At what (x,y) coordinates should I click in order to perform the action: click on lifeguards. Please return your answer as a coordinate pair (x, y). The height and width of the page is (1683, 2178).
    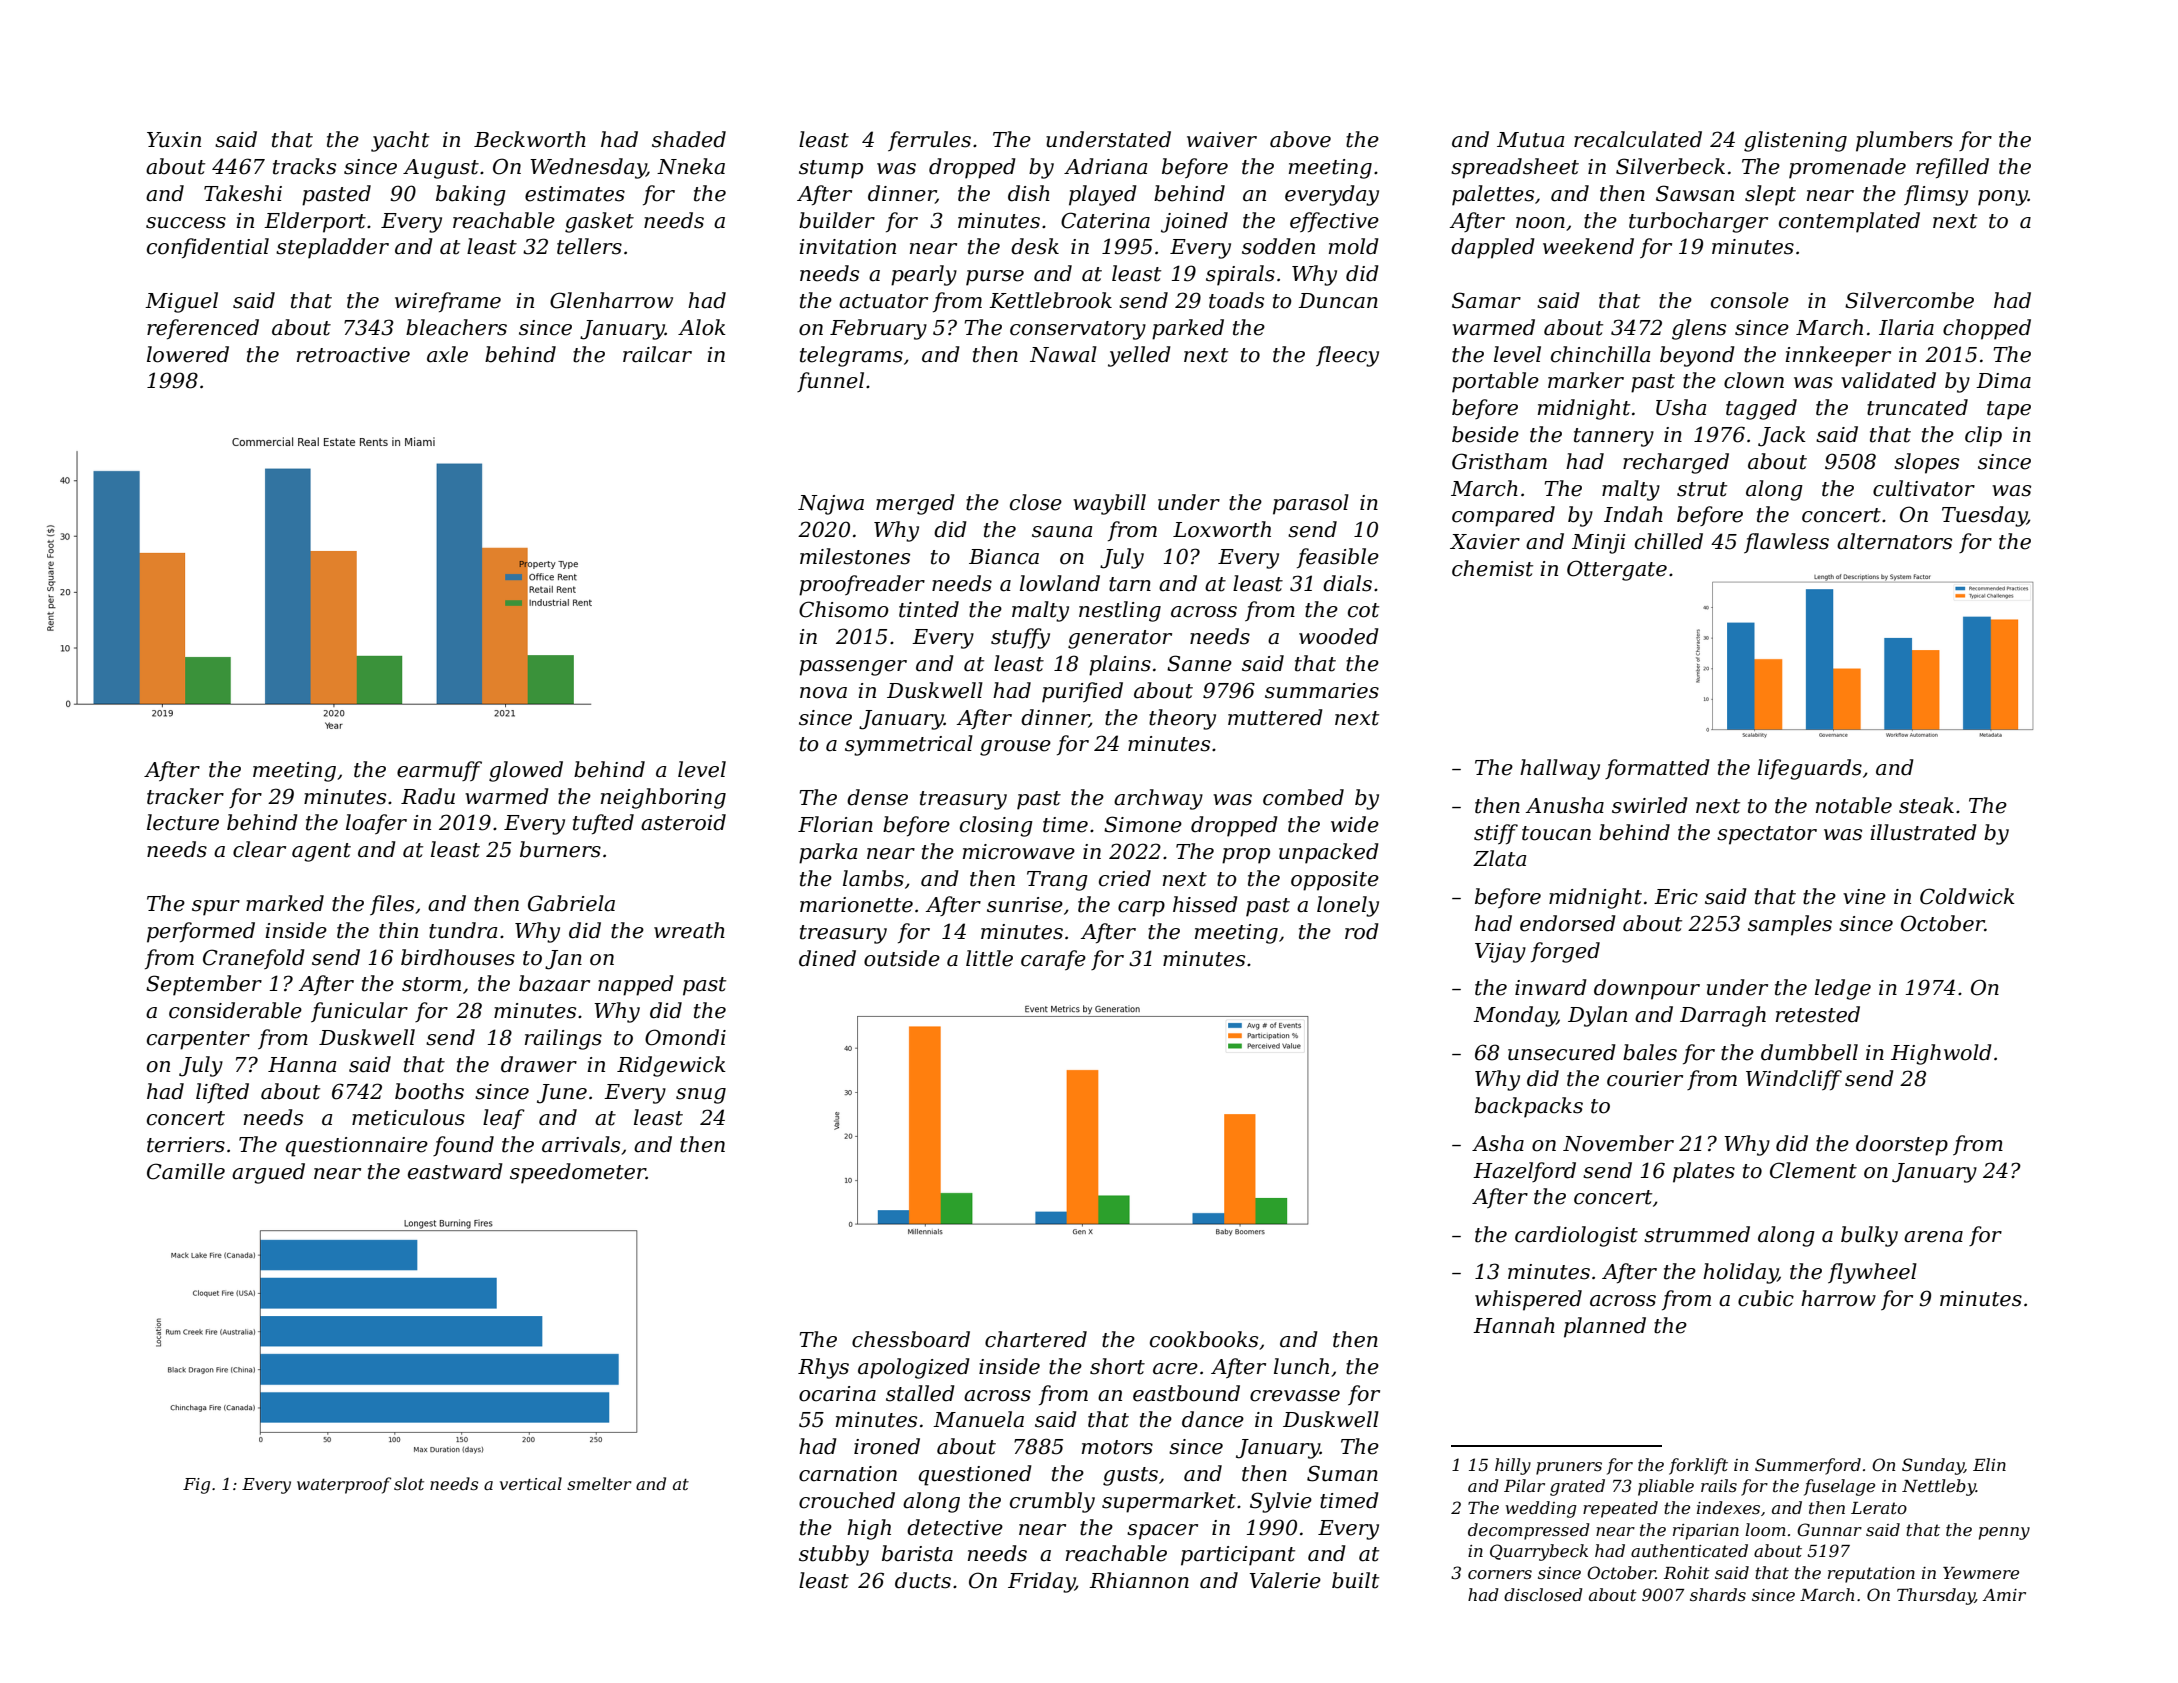
    Looking at the image, I should click on (1810, 769).
